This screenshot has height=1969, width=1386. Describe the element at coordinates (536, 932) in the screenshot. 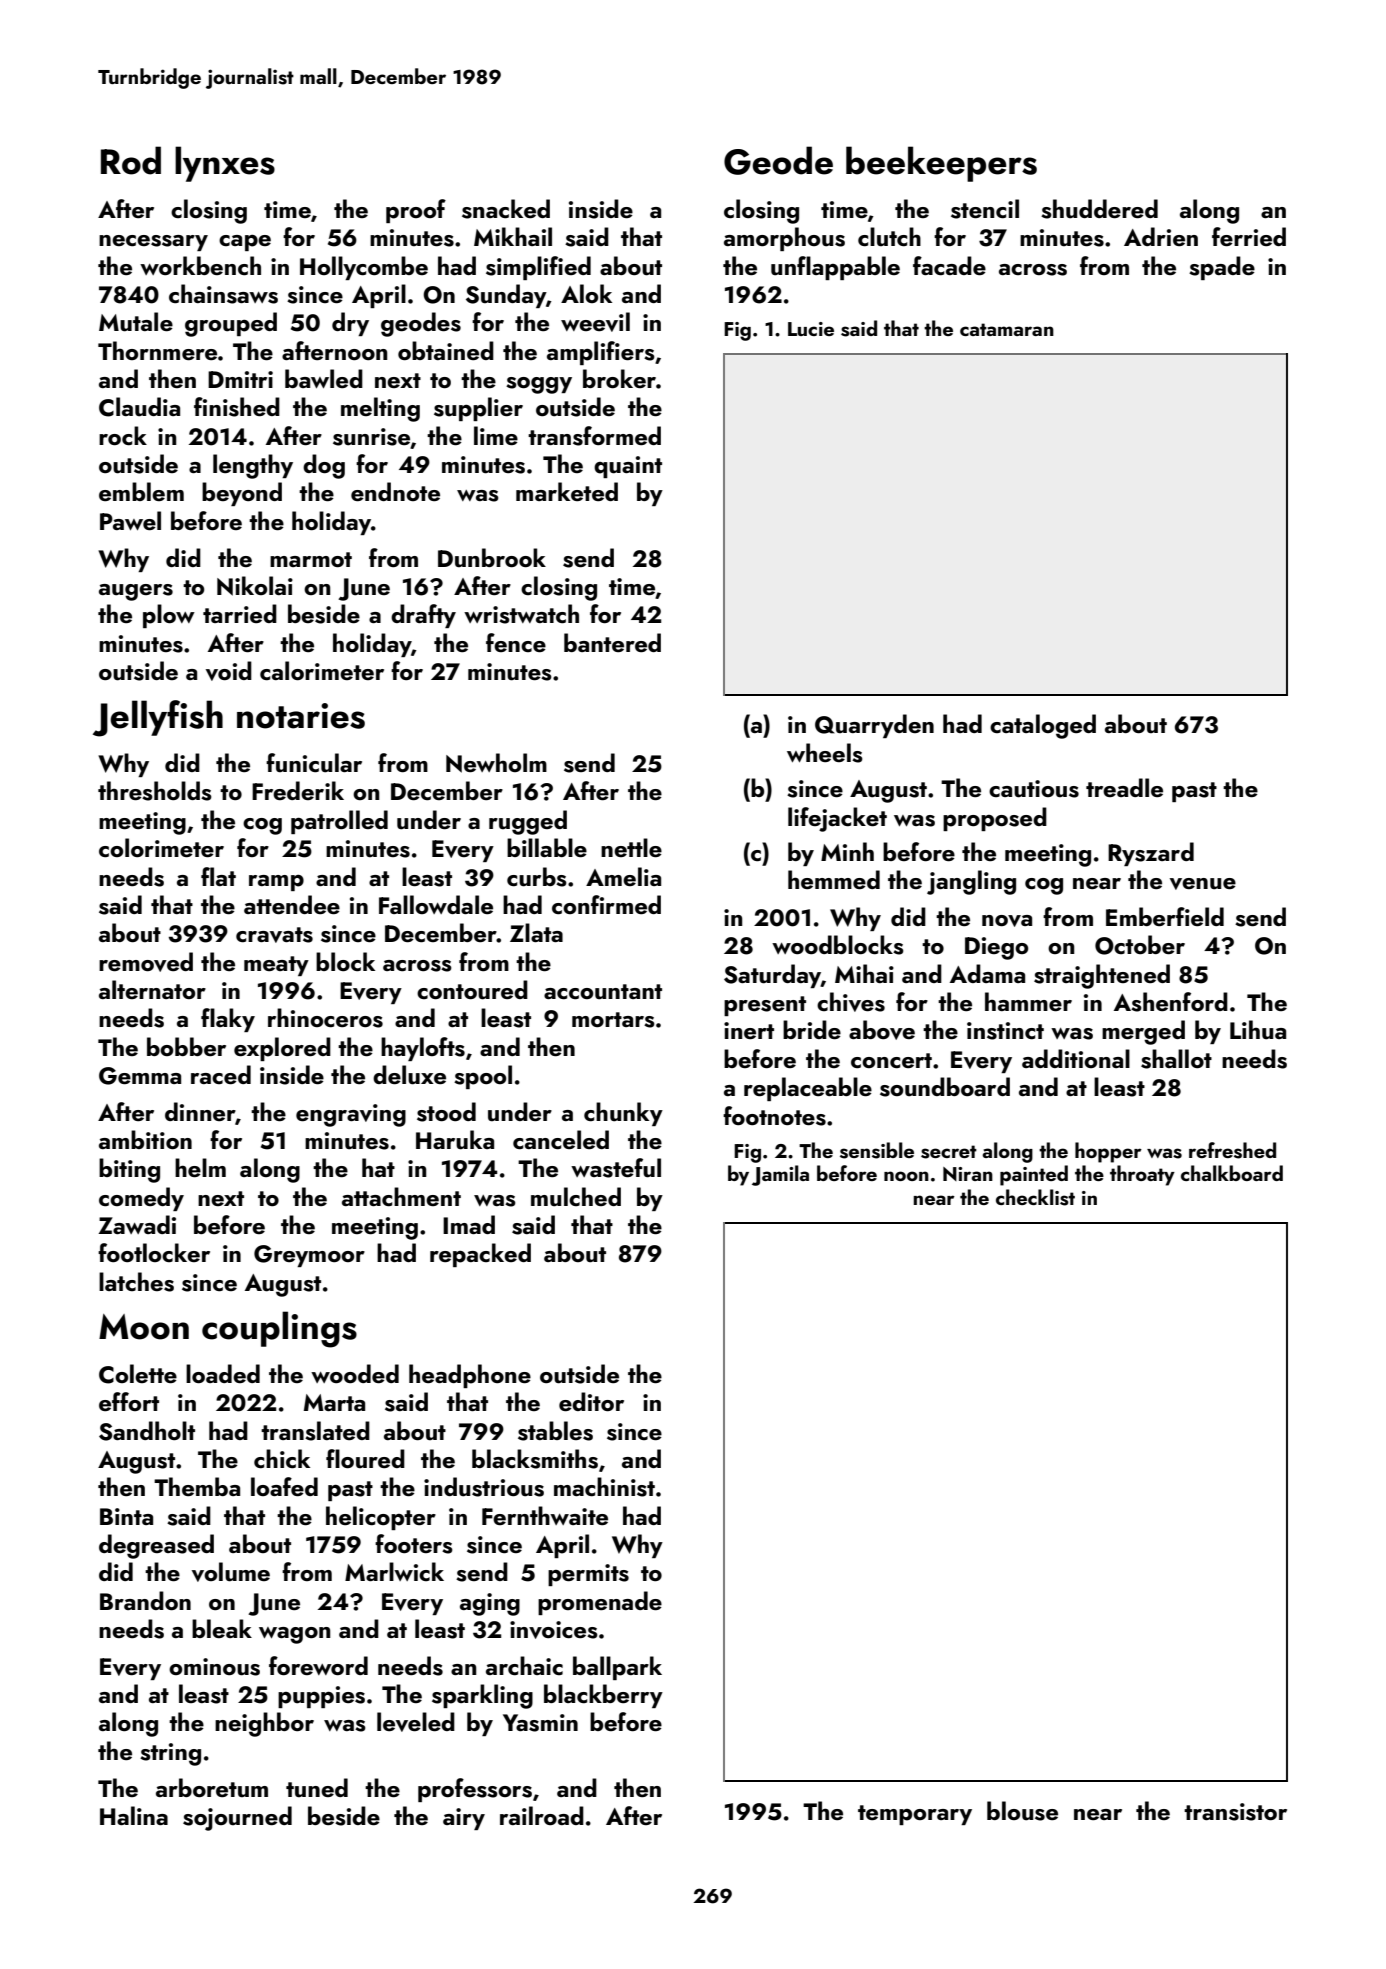

I see `Zlata` at that location.
